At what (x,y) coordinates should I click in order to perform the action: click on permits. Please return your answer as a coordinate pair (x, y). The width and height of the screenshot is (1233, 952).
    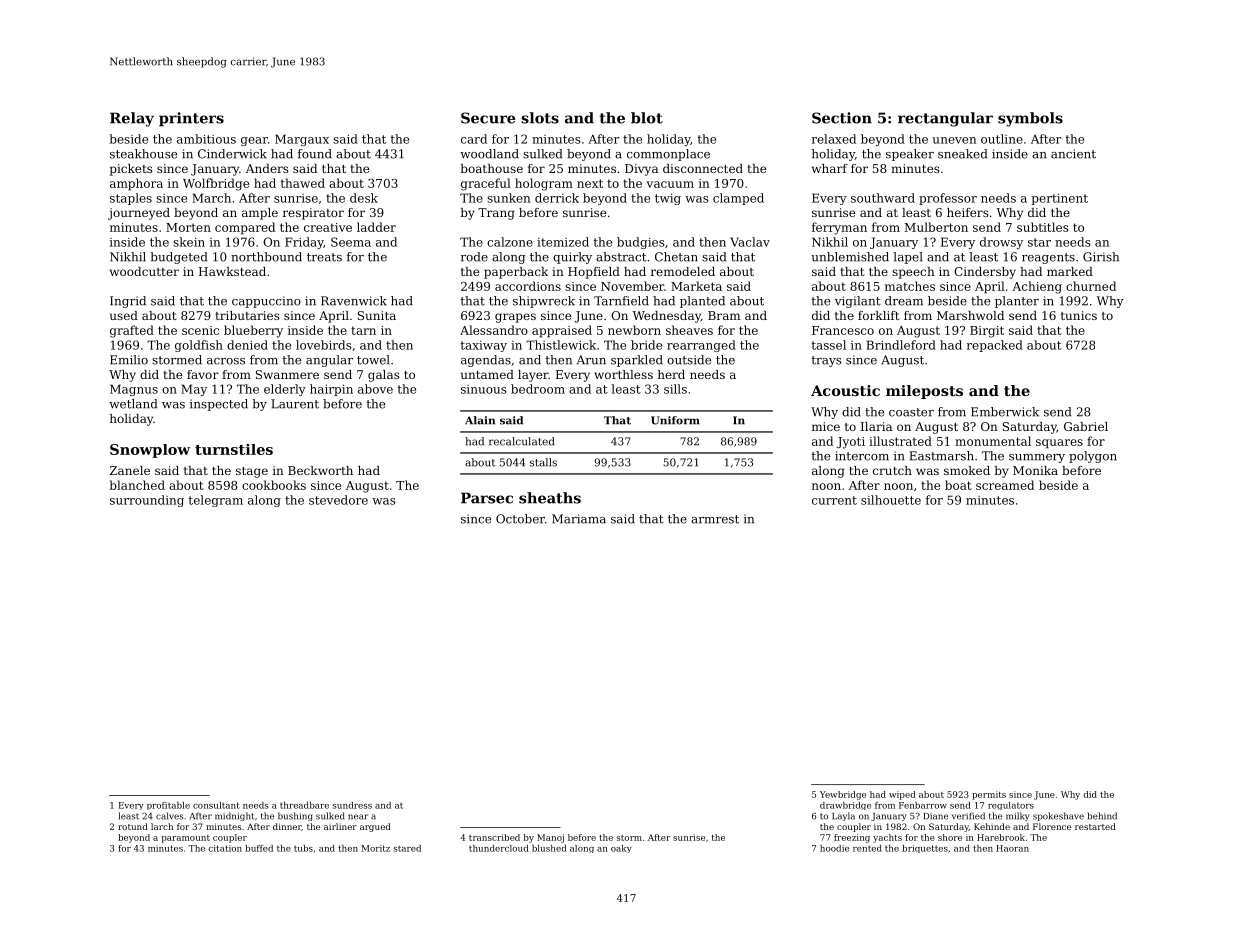
    Looking at the image, I should click on (989, 795).
